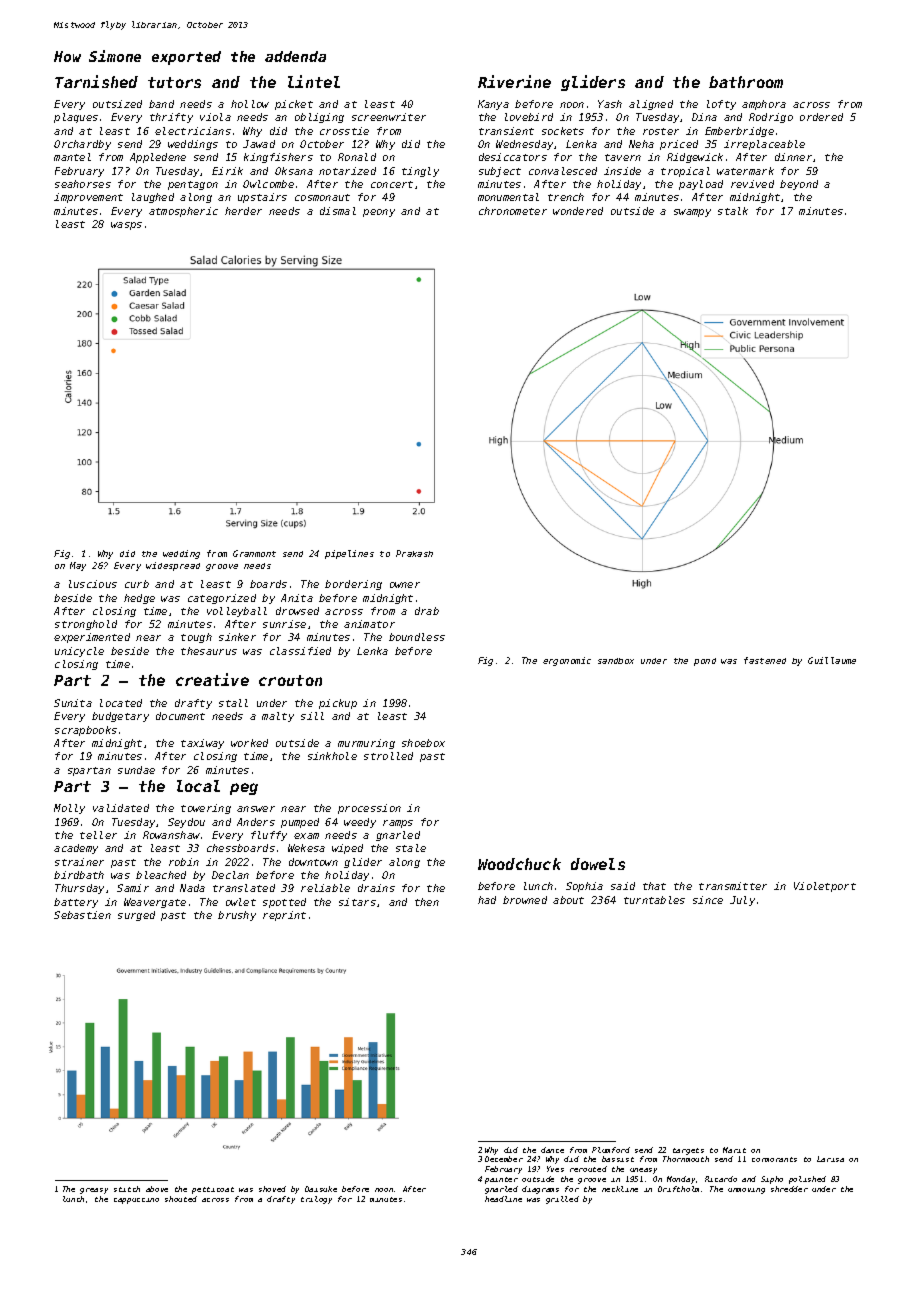  What do you see at coordinates (278, 717) in the document?
I see `malty` at bounding box center [278, 717].
